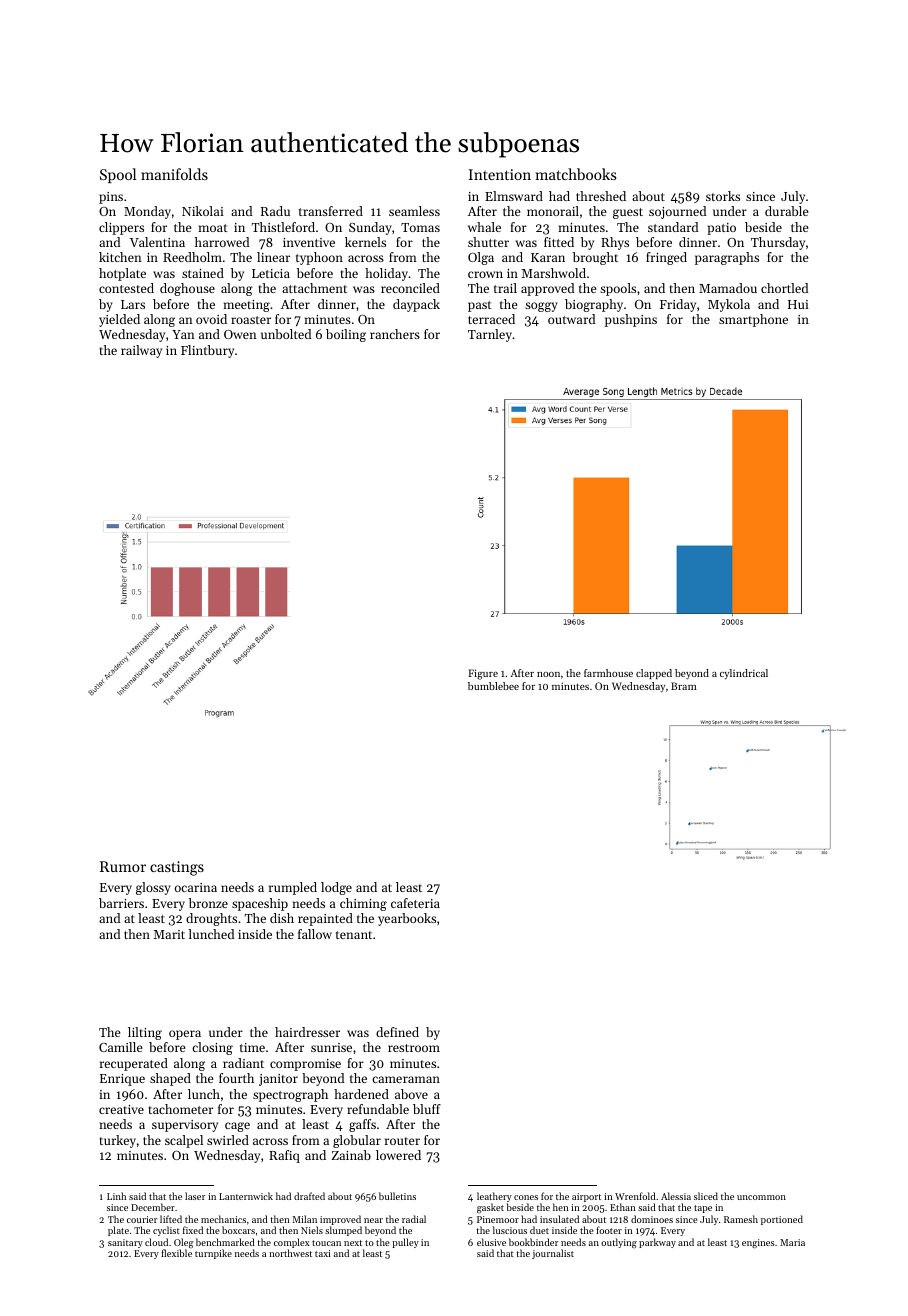 This screenshot has height=1316, width=908. What do you see at coordinates (203, 211) in the screenshot?
I see `Nikolai` at bounding box center [203, 211].
